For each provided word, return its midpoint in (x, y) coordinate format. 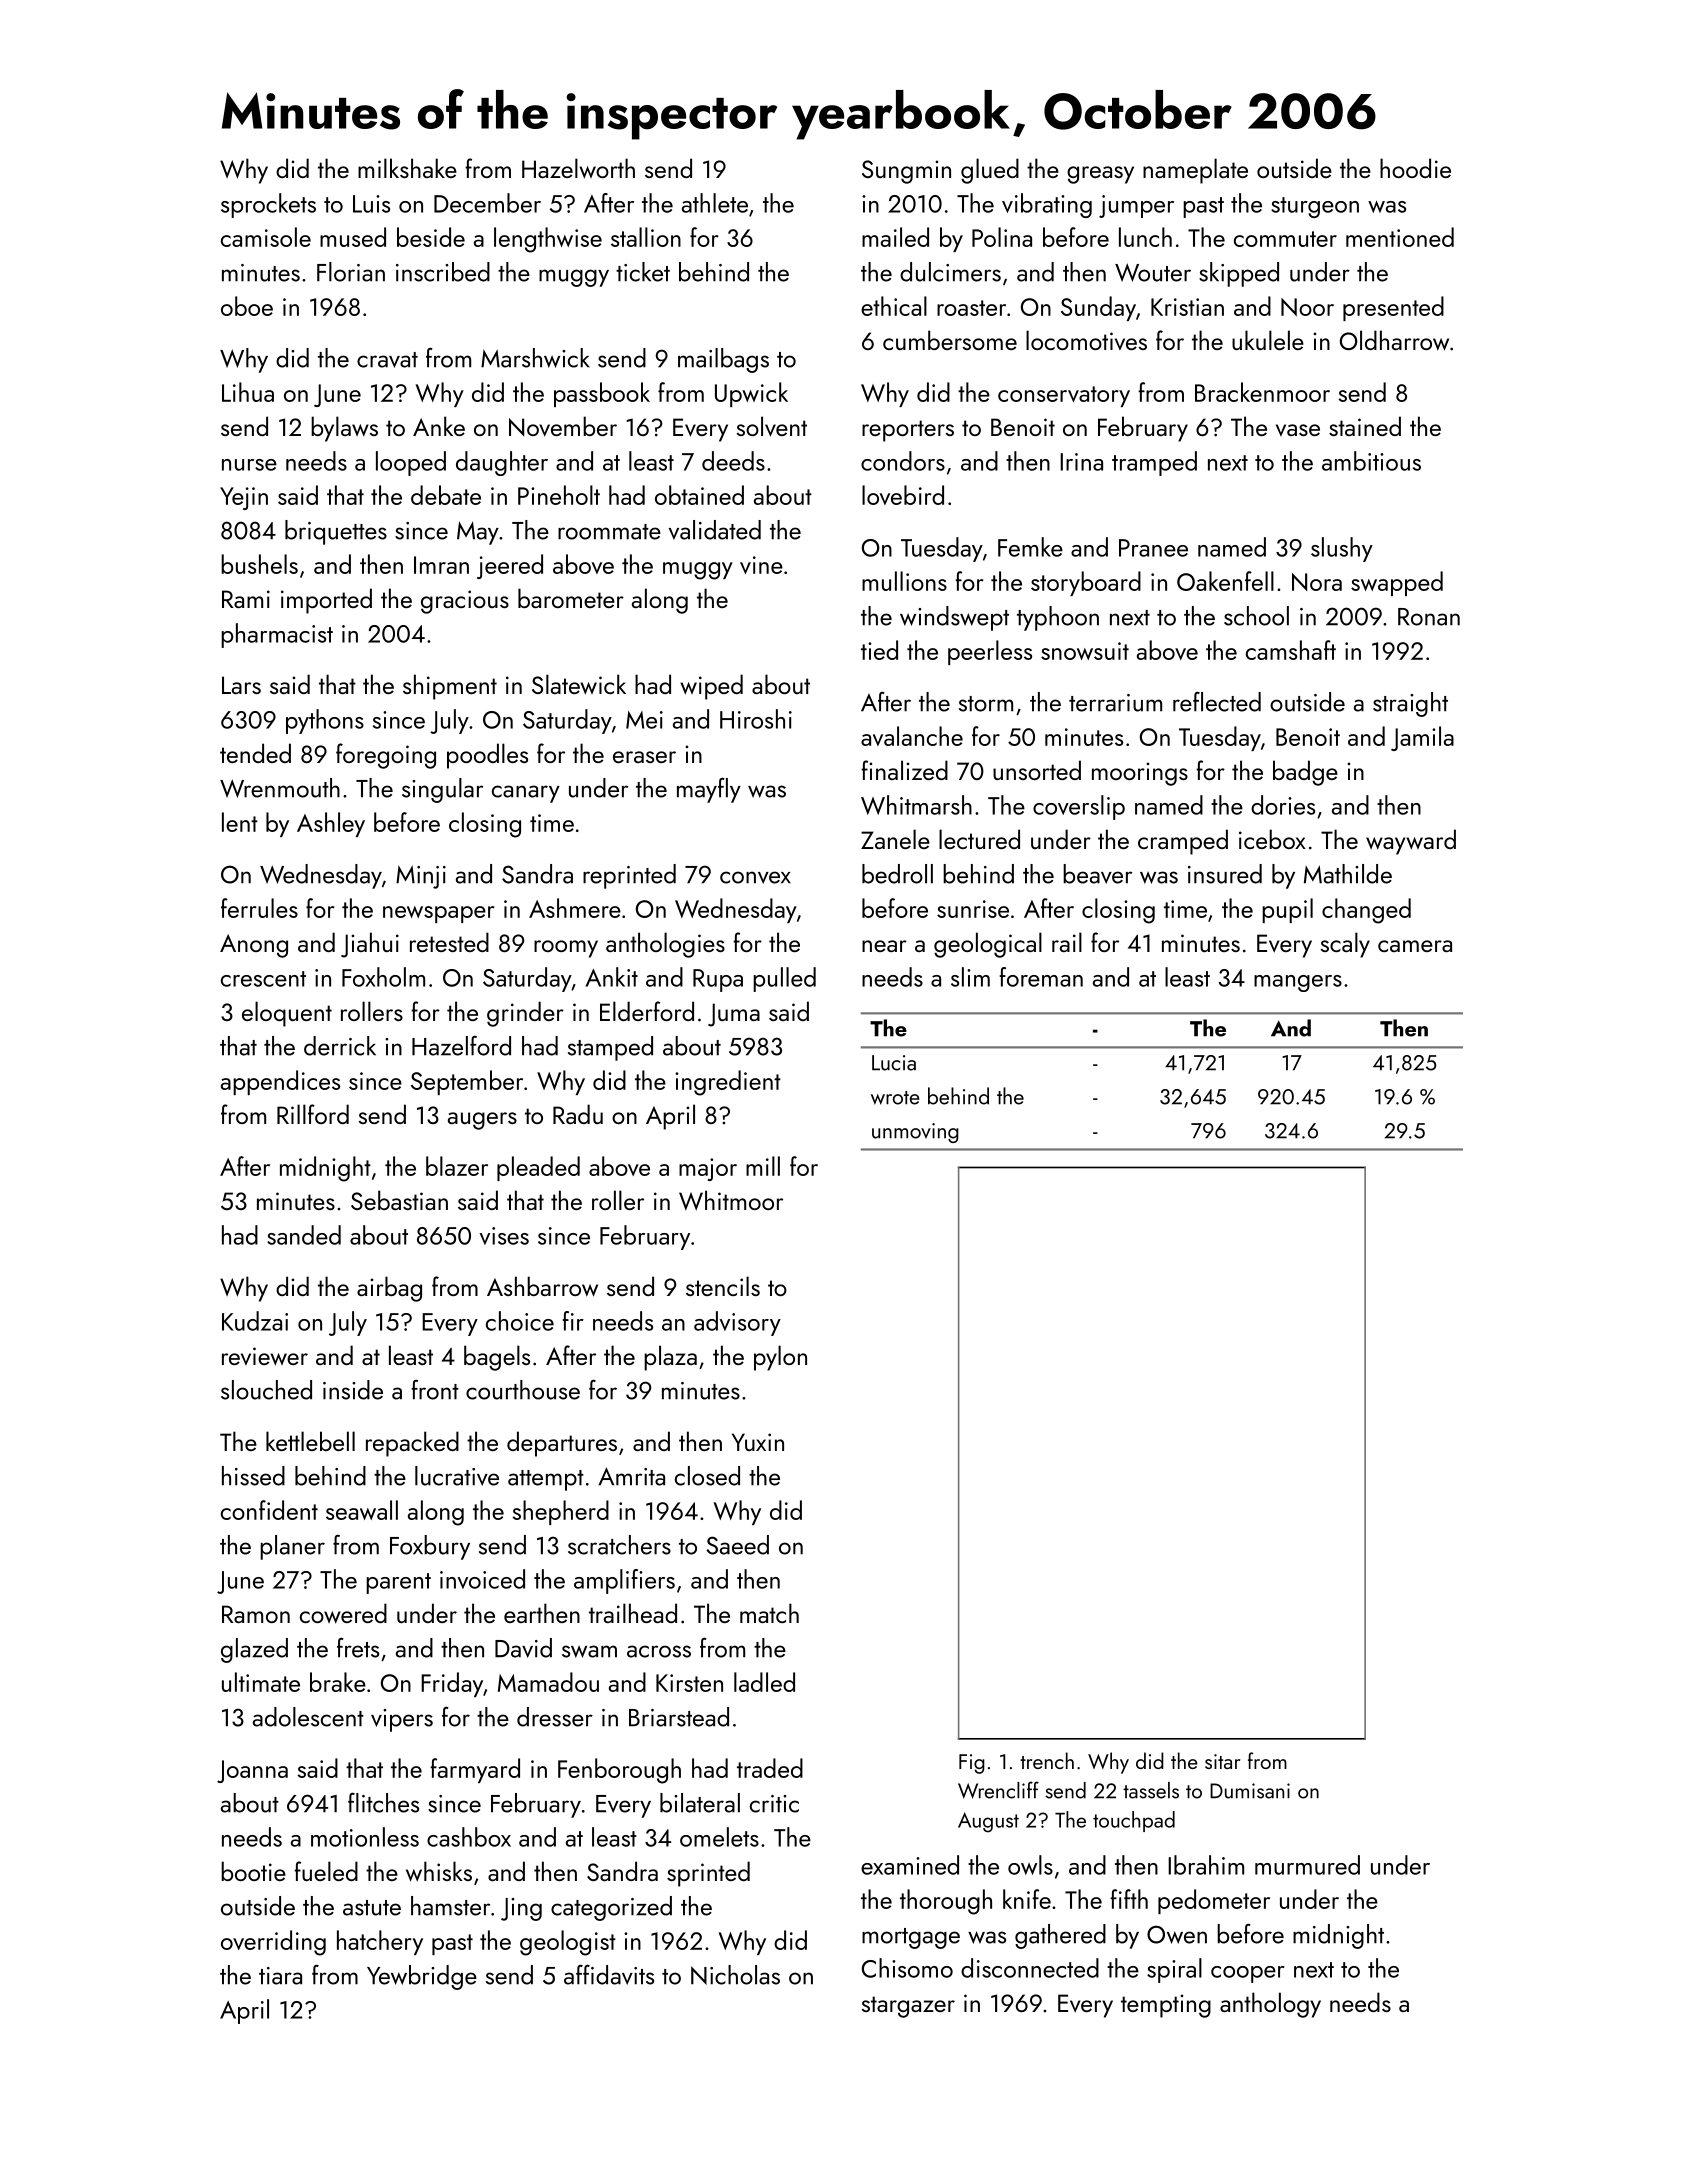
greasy (1100, 175)
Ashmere (575, 908)
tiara (280, 1976)
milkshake (407, 168)
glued (990, 171)
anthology (1270, 2005)
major (708, 1169)
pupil (1287, 910)
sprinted (708, 1874)
